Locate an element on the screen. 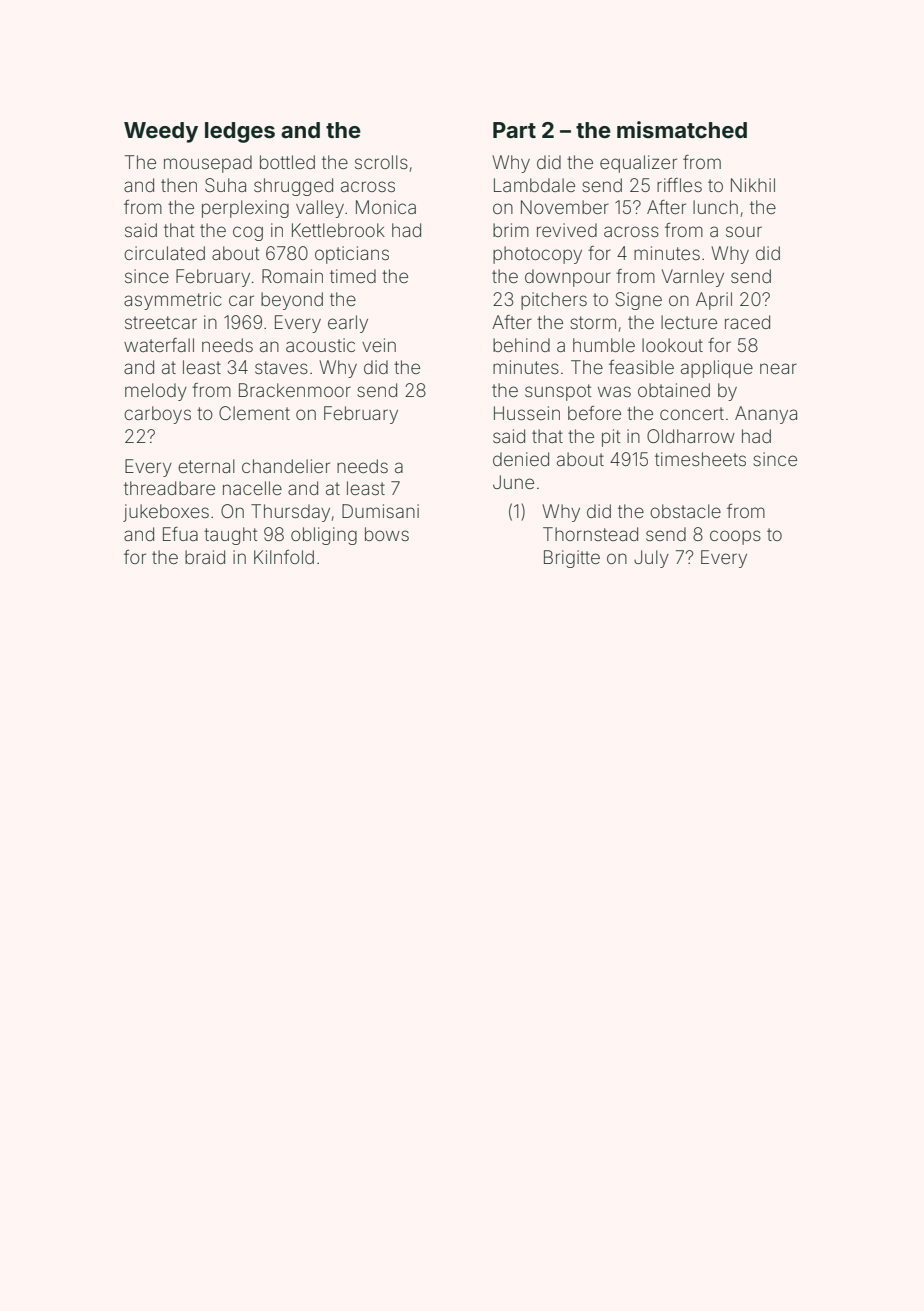 Image resolution: width=924 pixels, height=1311 pixels. Thursday is located at coordinates (290, 513).
